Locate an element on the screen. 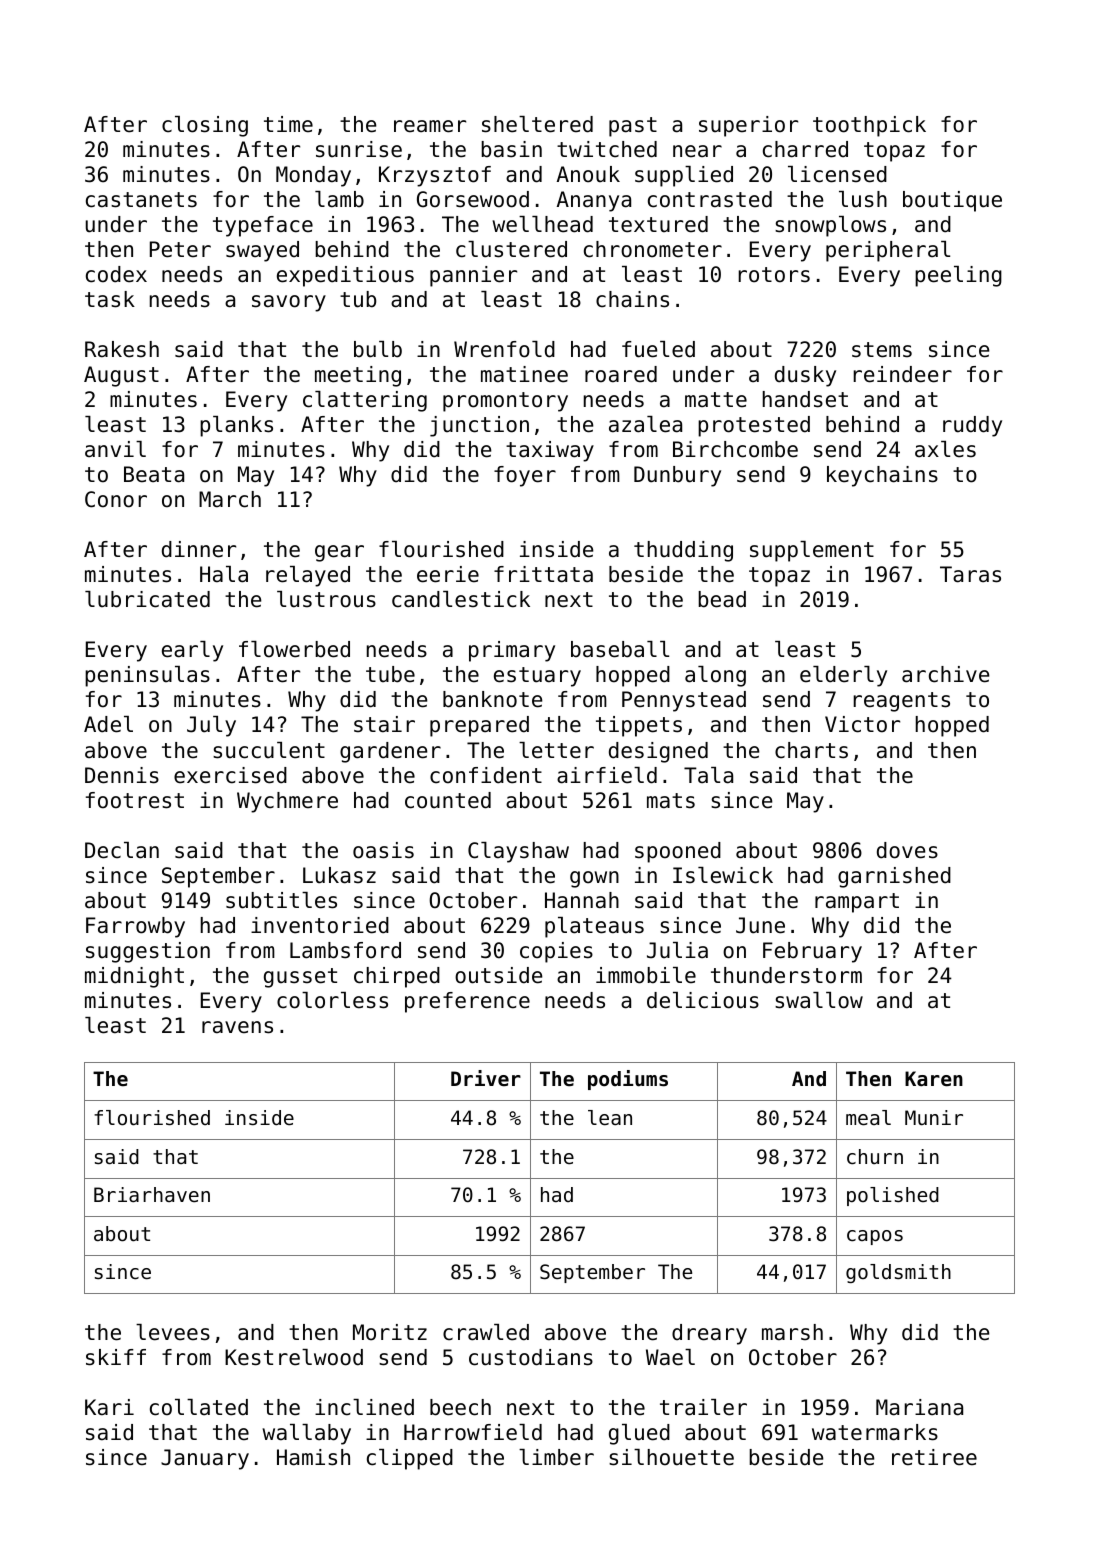 The height and width of the screenshot is (1553, 1098). Clayshaw is located at coordinates (518, 852).
